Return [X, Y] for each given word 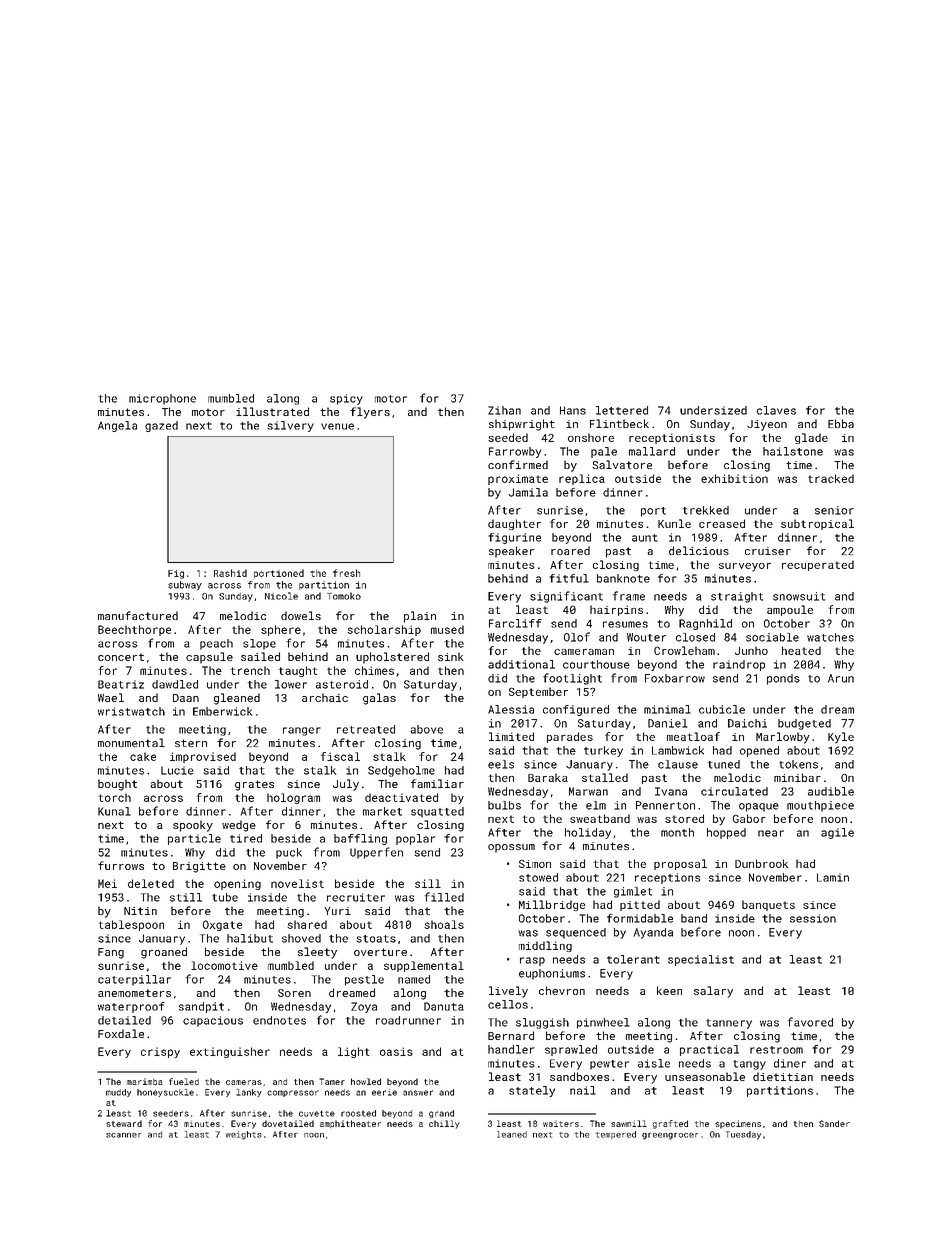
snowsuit [799, 596]
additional [521, 664]
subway [185, 586]
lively [508, 992]
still [186, 897]
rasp [532, 961]
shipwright [522, 425]
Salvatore [622, 464]
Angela [117, 426]
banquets [768, 905]
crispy [160, 1052]
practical [709, 1050]
